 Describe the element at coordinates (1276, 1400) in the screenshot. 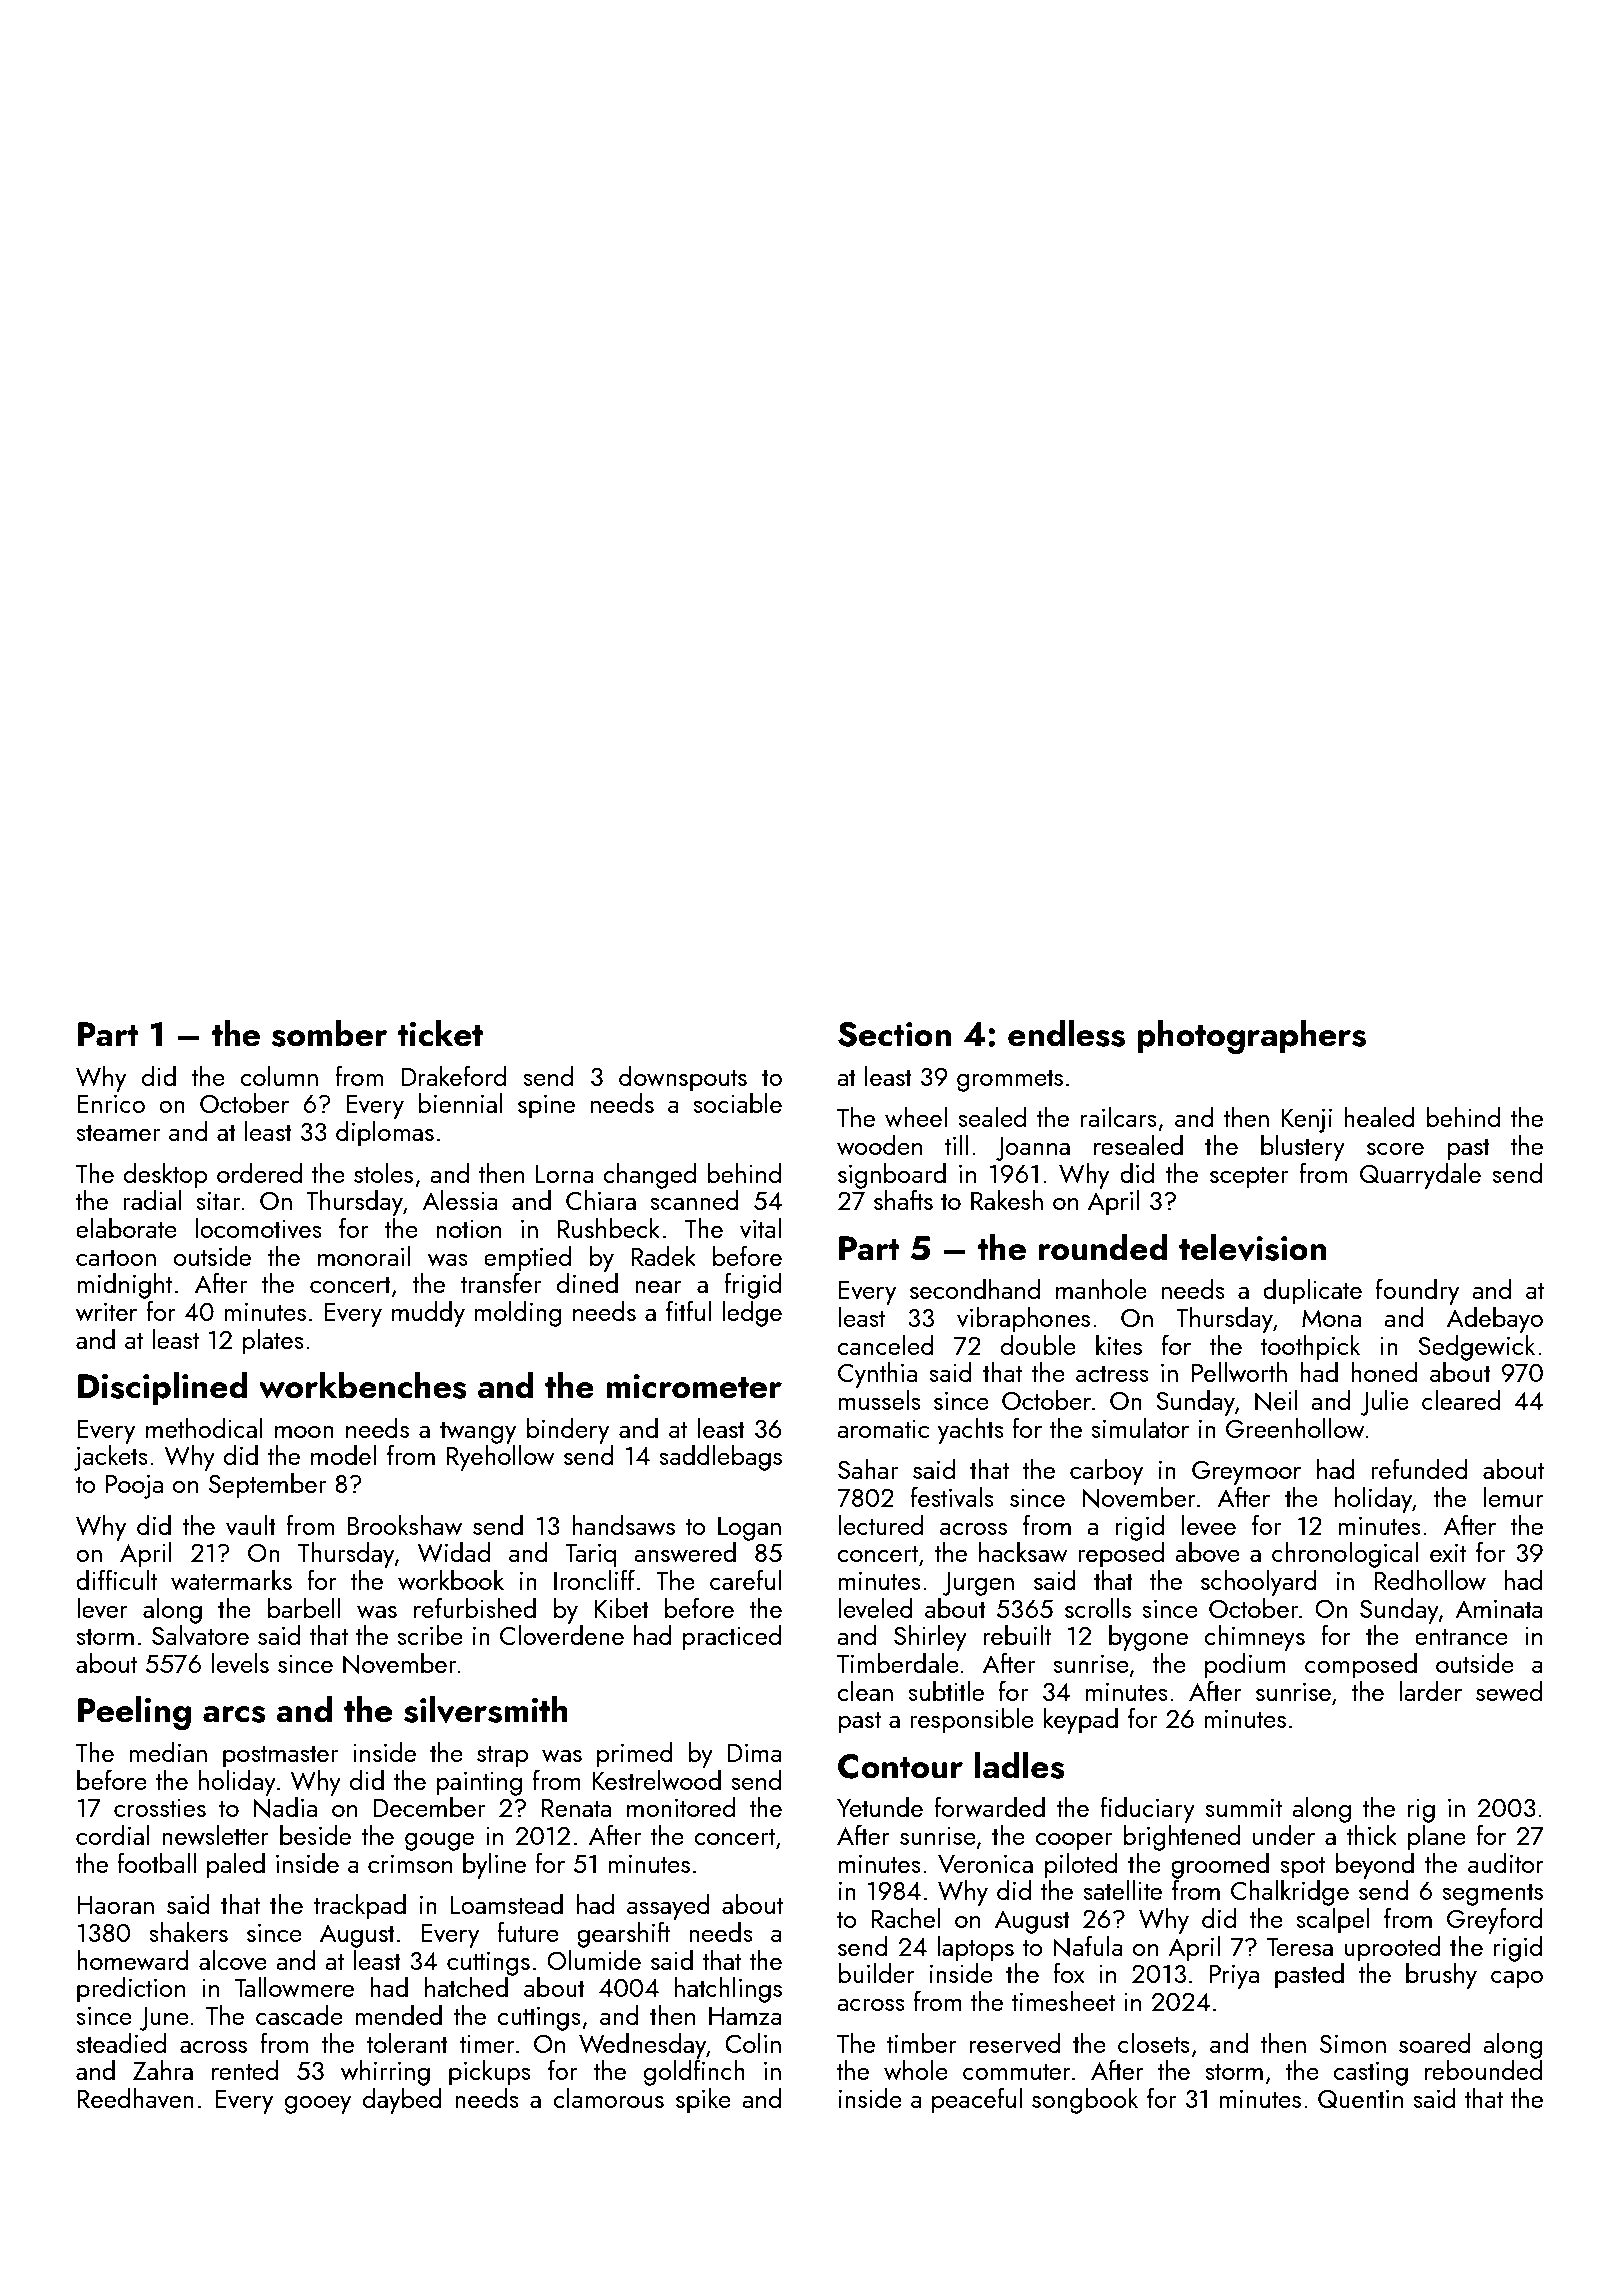

I see `Neil` at that location.
